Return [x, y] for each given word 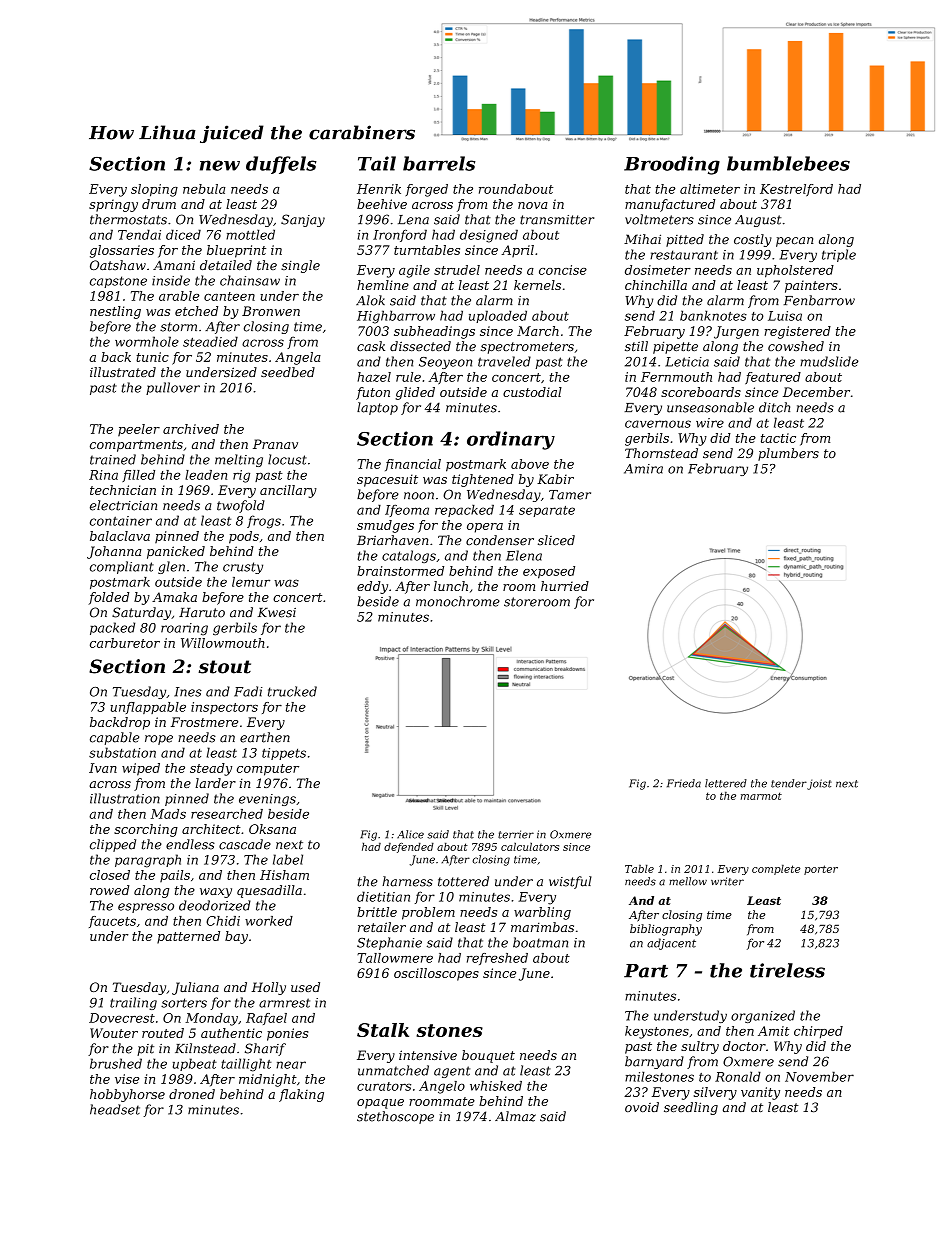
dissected [420, 346]
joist [819, 784]
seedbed [288, 372]
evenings [267, 800]
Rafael [266, 1019]
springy [113, 205]
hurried [565, 586]
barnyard [654, 1062]
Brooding [672, 165]
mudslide [829, 361]
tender [789, 783]
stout [224, 667]
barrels [439, 163]
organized [763, 1016]
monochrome [458, 601]
